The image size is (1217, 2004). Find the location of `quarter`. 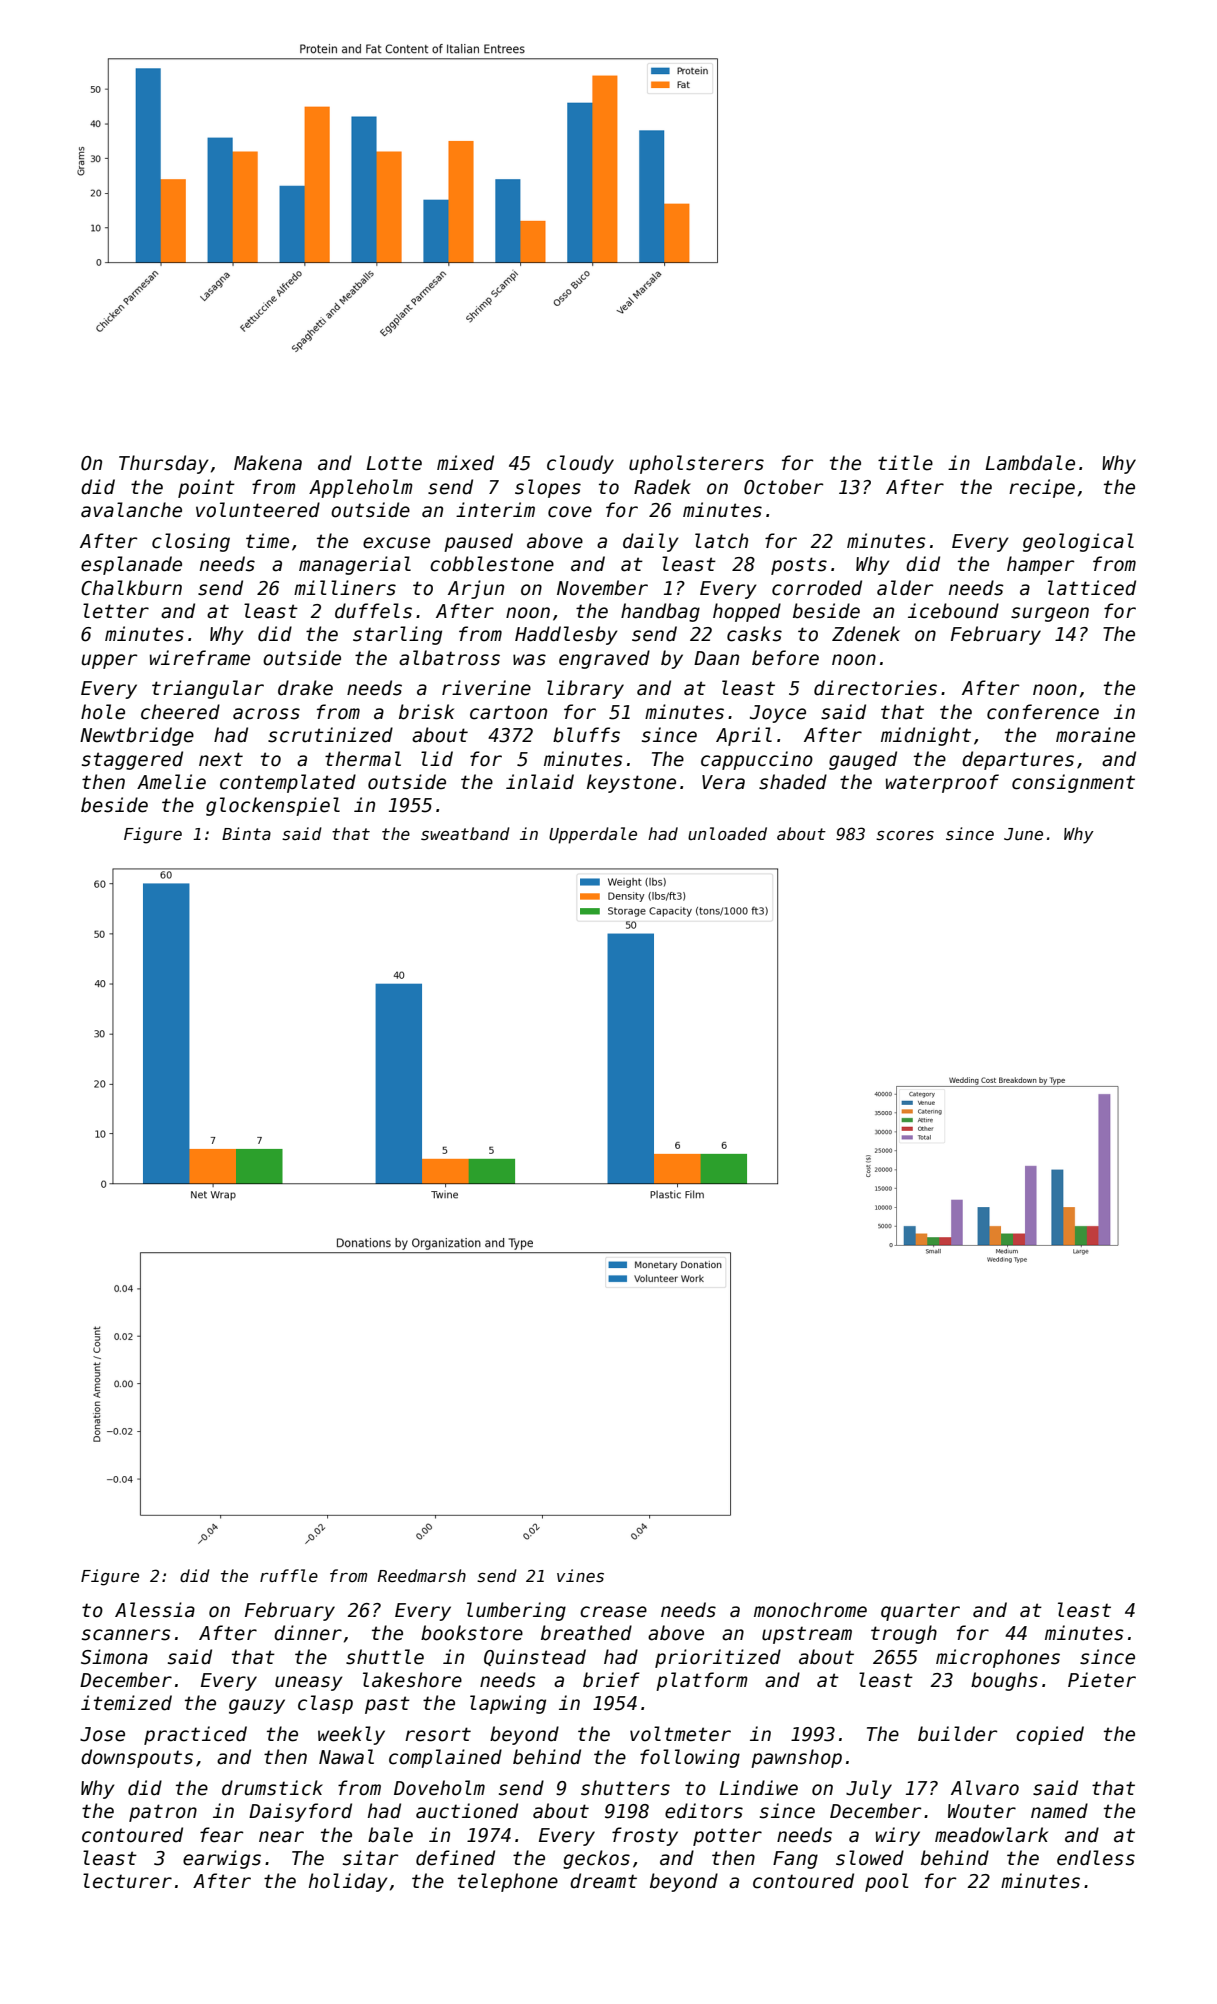

quarter is located at coordinates (920, 1612).
